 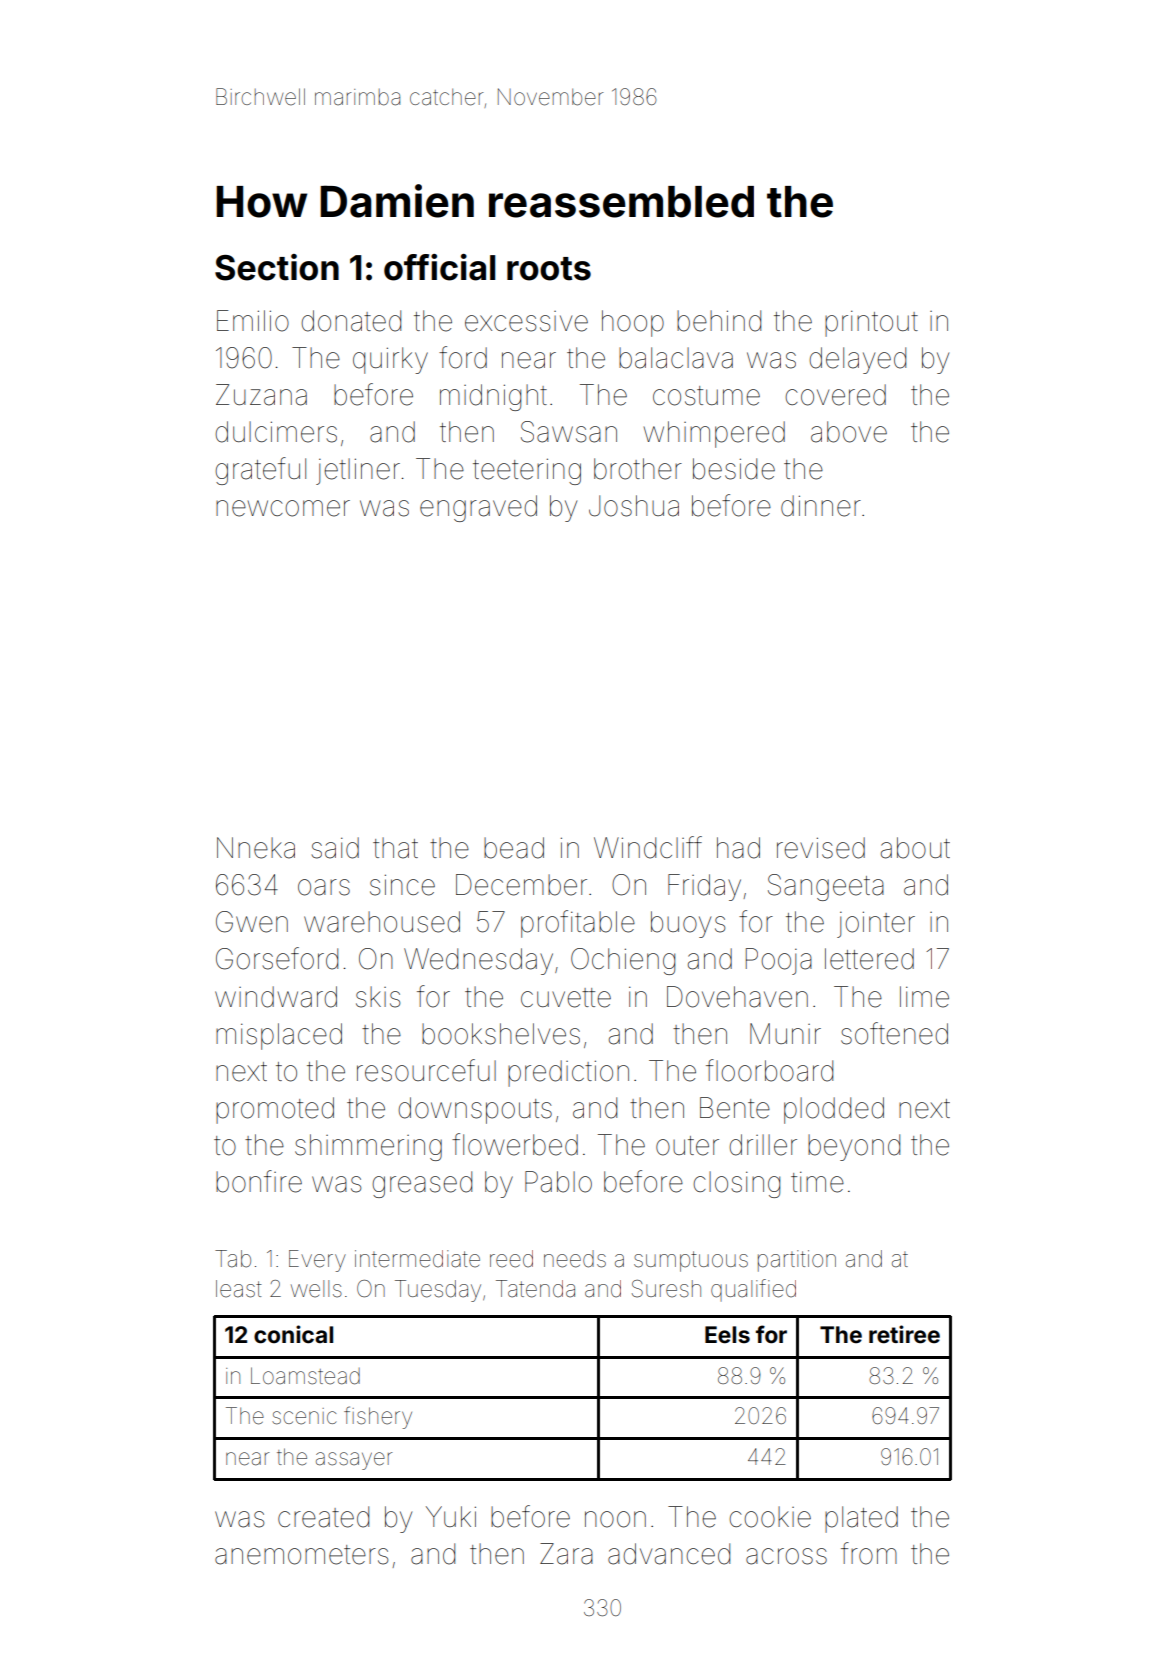 I want to click on brother, so click(x=638, y=469).
